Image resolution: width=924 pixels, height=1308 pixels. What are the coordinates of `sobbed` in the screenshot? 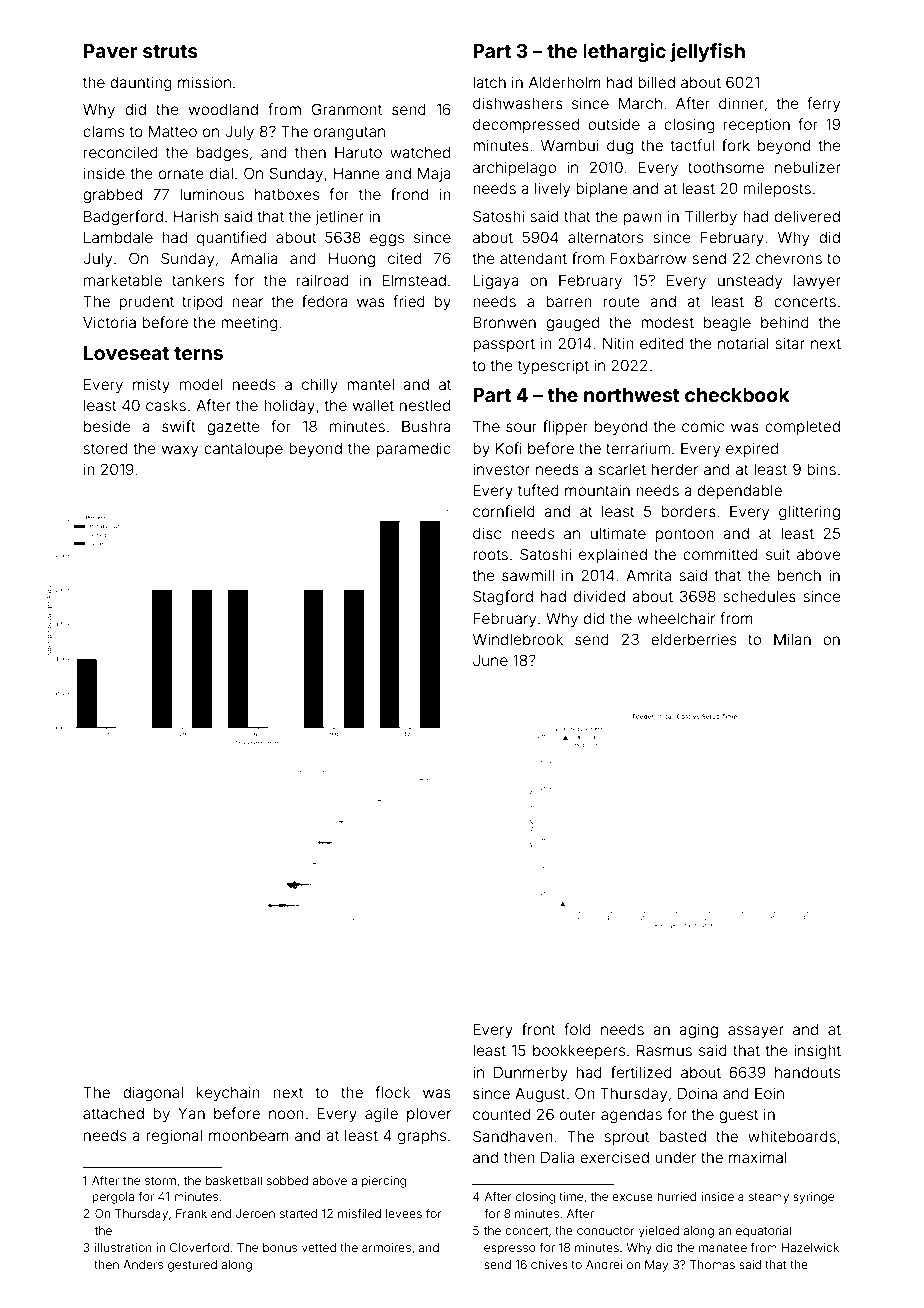 It's located at (287, 1180).
